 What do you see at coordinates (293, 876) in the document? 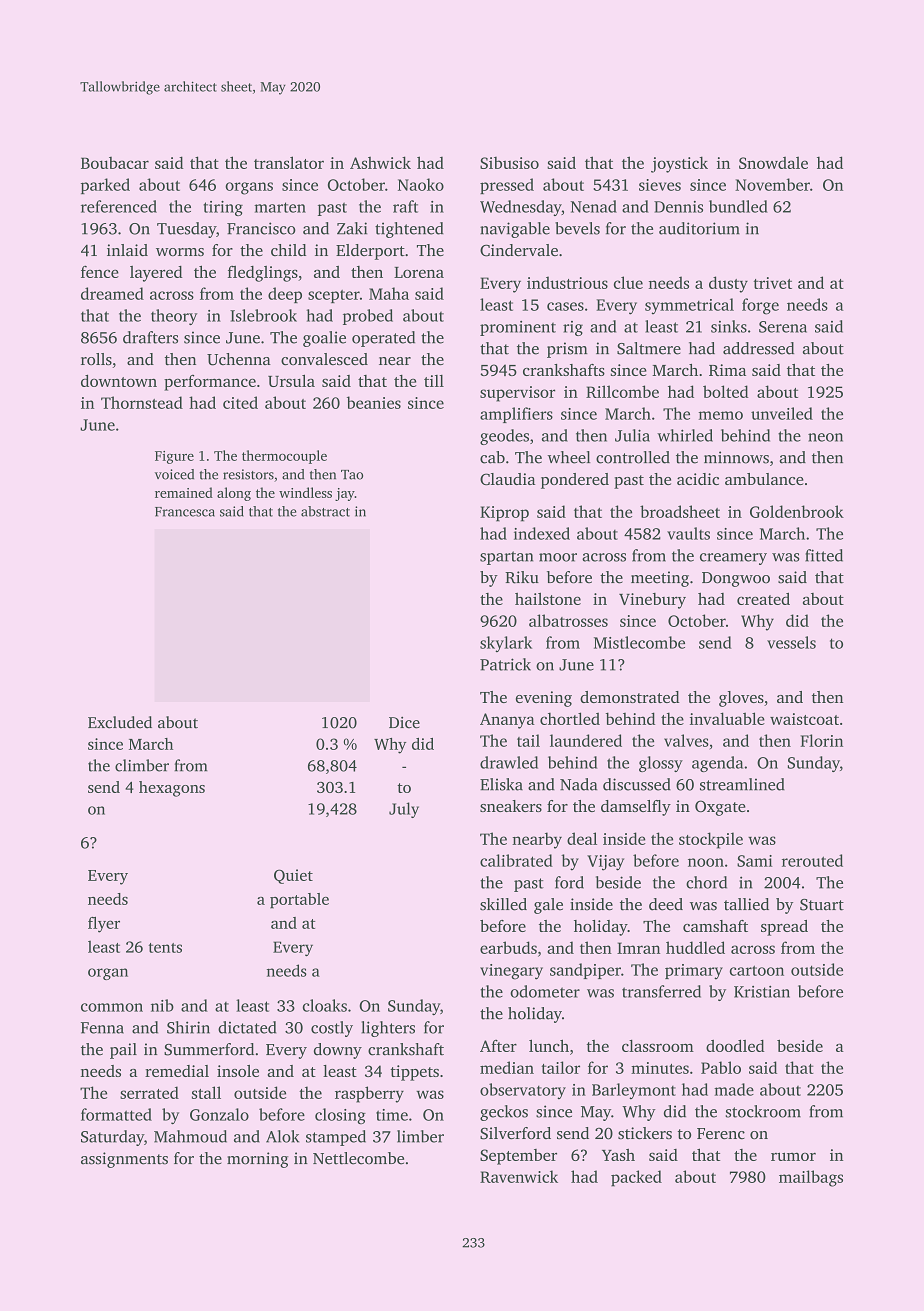
I see `Quiet` at bounding box center [293, 876].
